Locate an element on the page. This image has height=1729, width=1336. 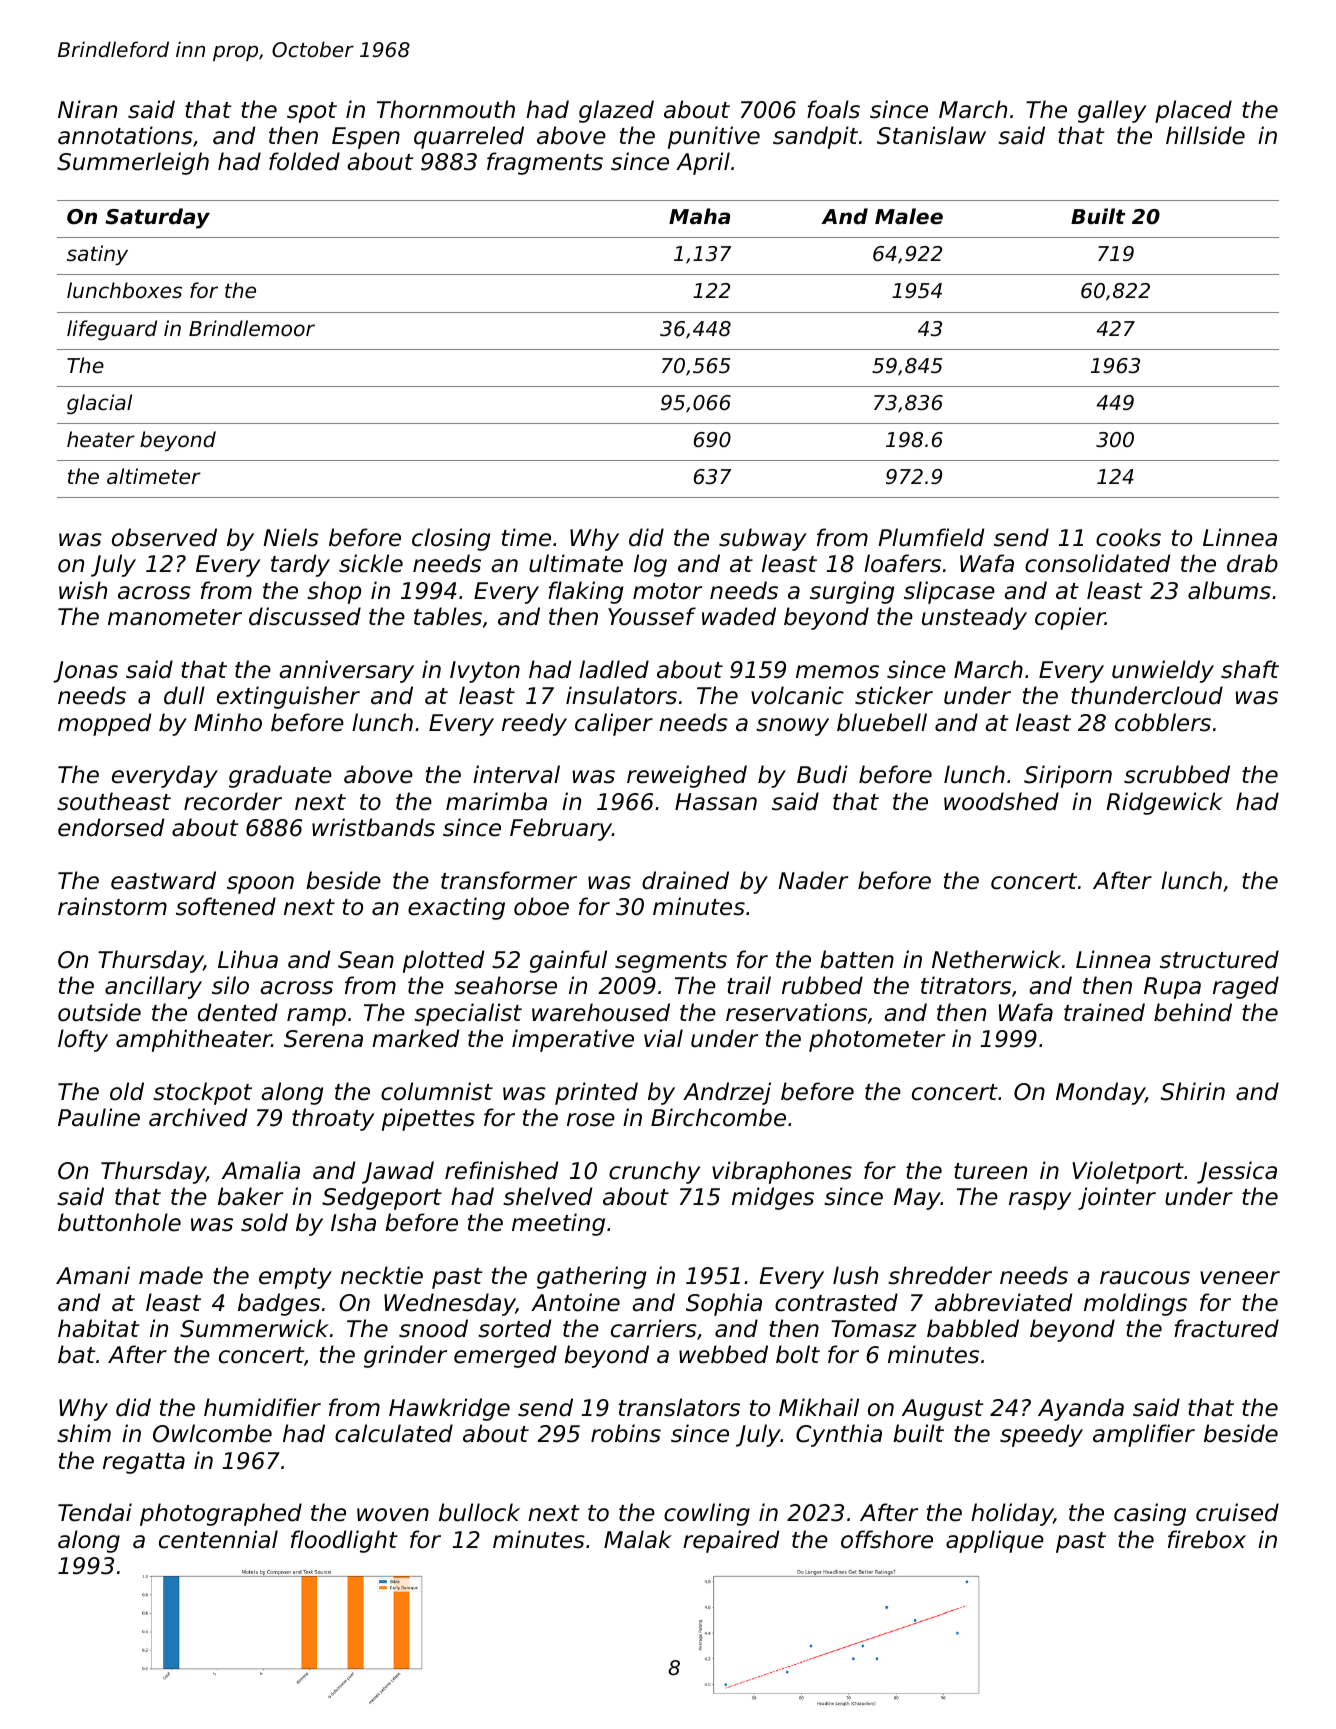
repaired is located at coordinates (731, 1541).
